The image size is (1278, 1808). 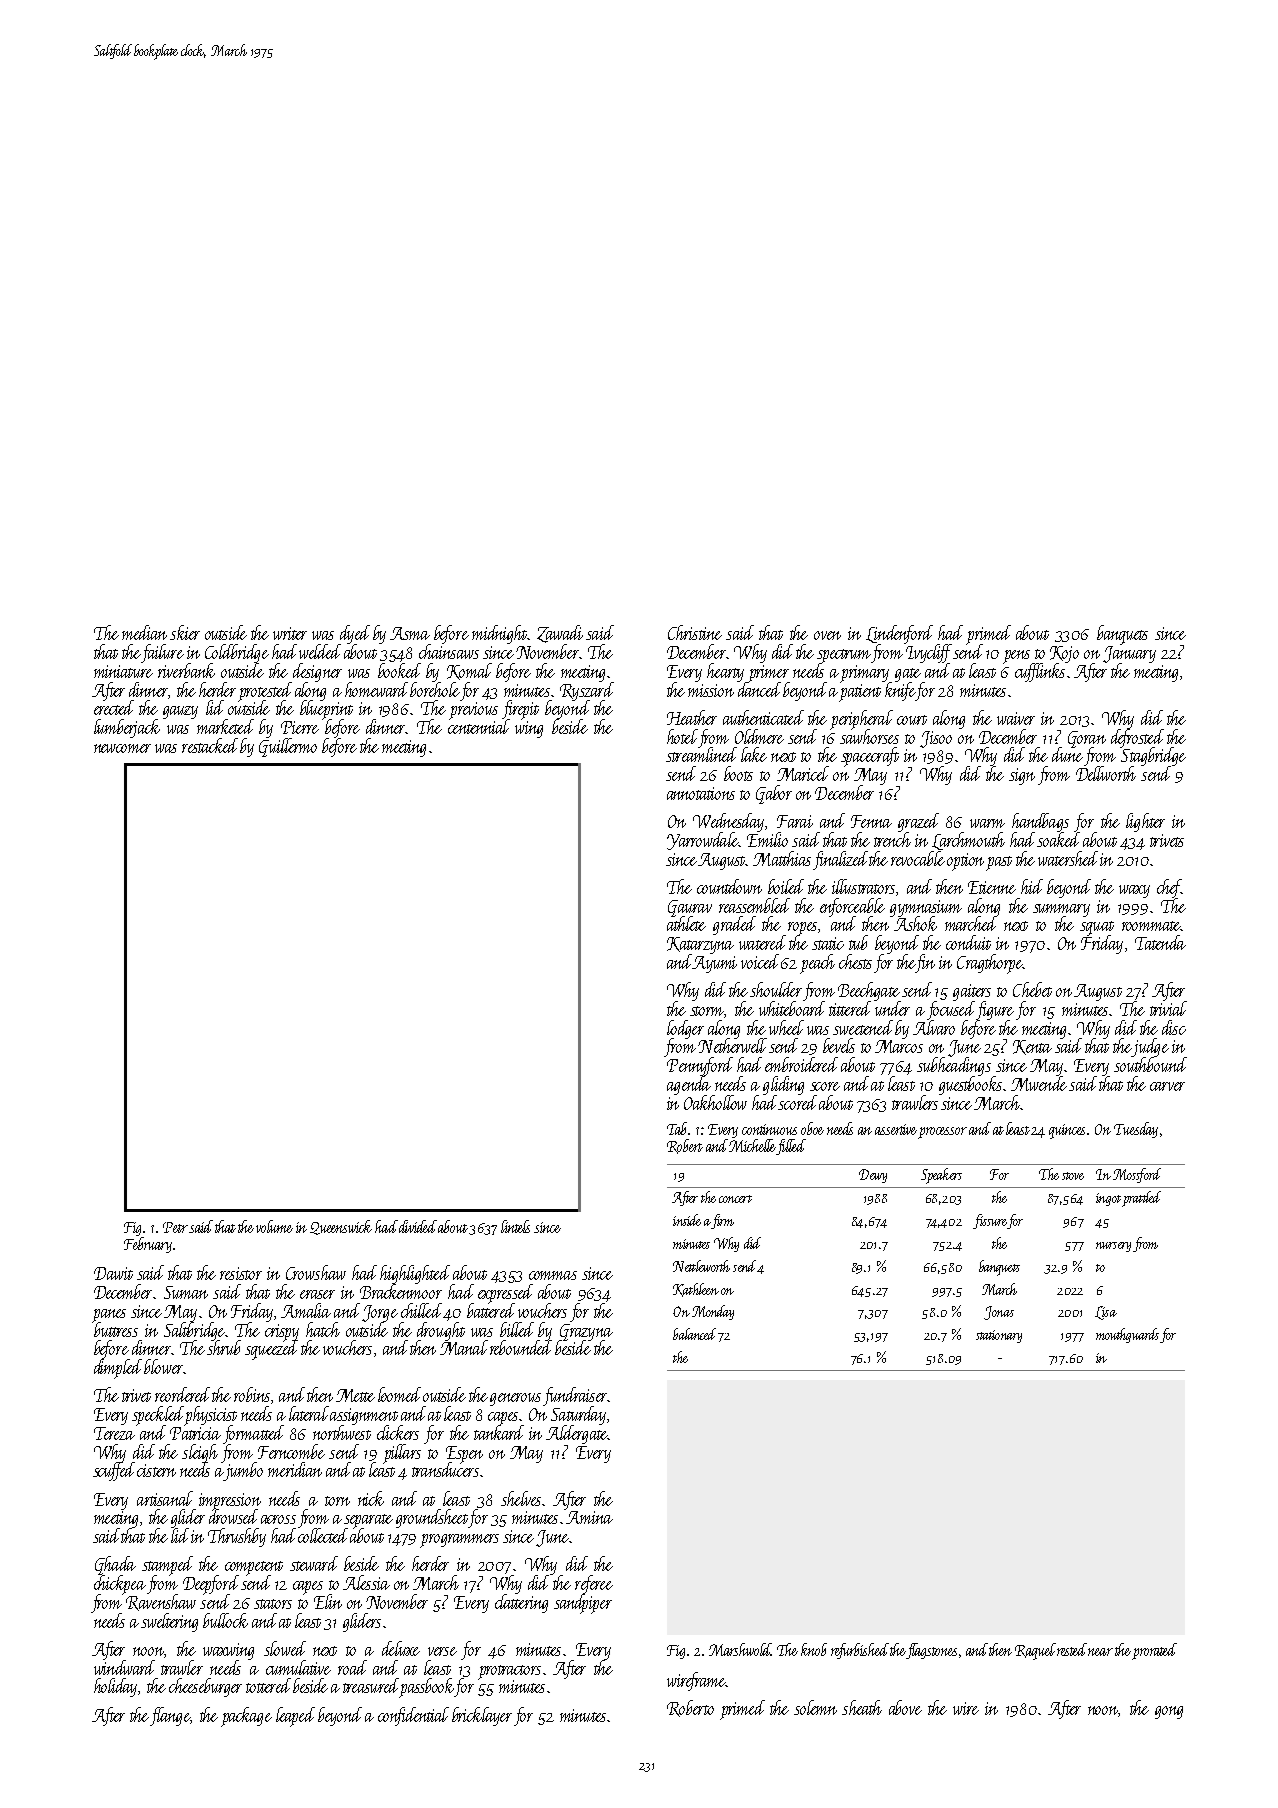 I want to click on Pennyford, so click(x=700, y=1066).
